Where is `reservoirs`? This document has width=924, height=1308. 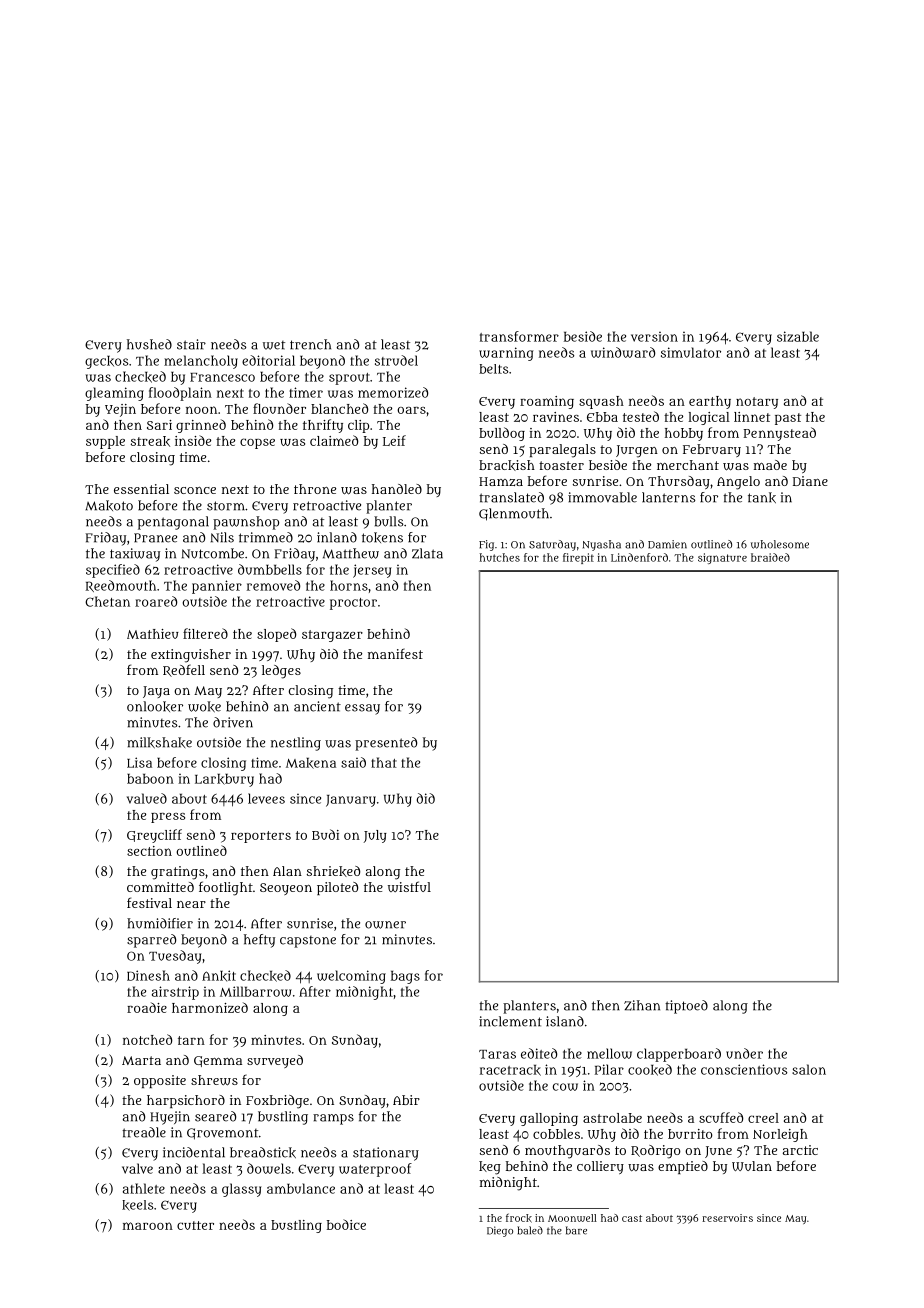 reservoirs is located at coordinates (727, 1218).
